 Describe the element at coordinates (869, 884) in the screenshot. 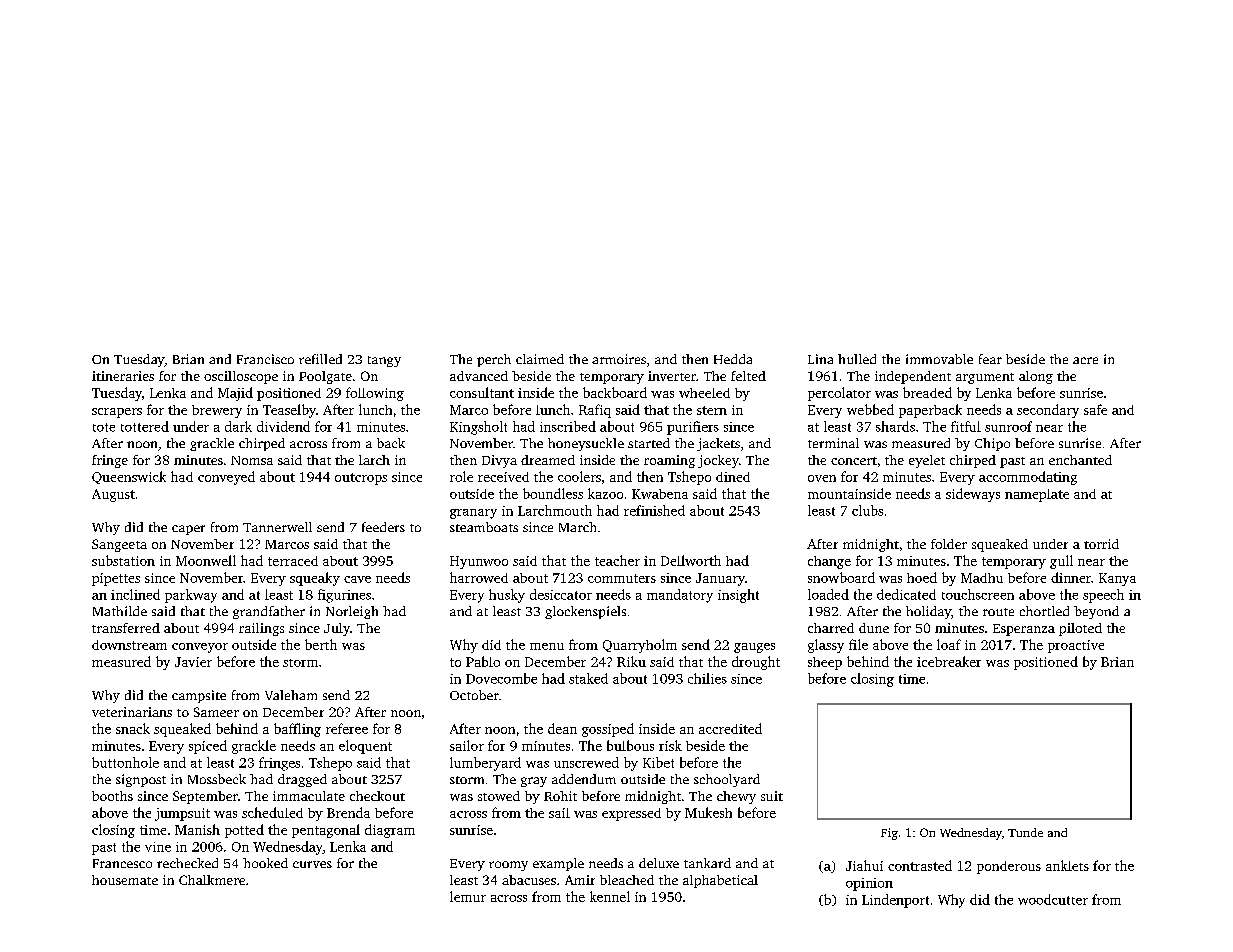

I see `opinion` at that location.
